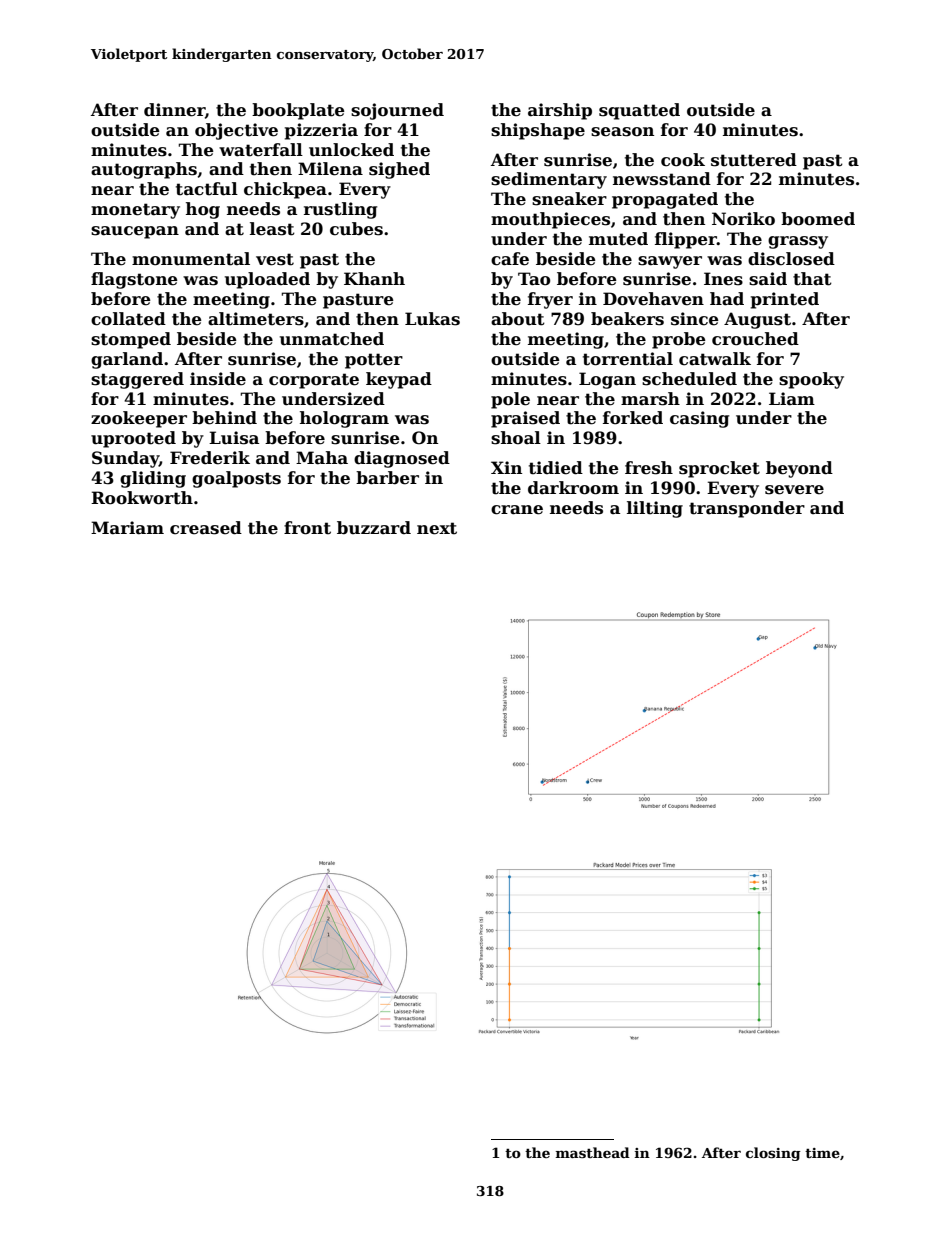 This page has width=952, height=1233. I want to click on lilting, so click(655, 509).
